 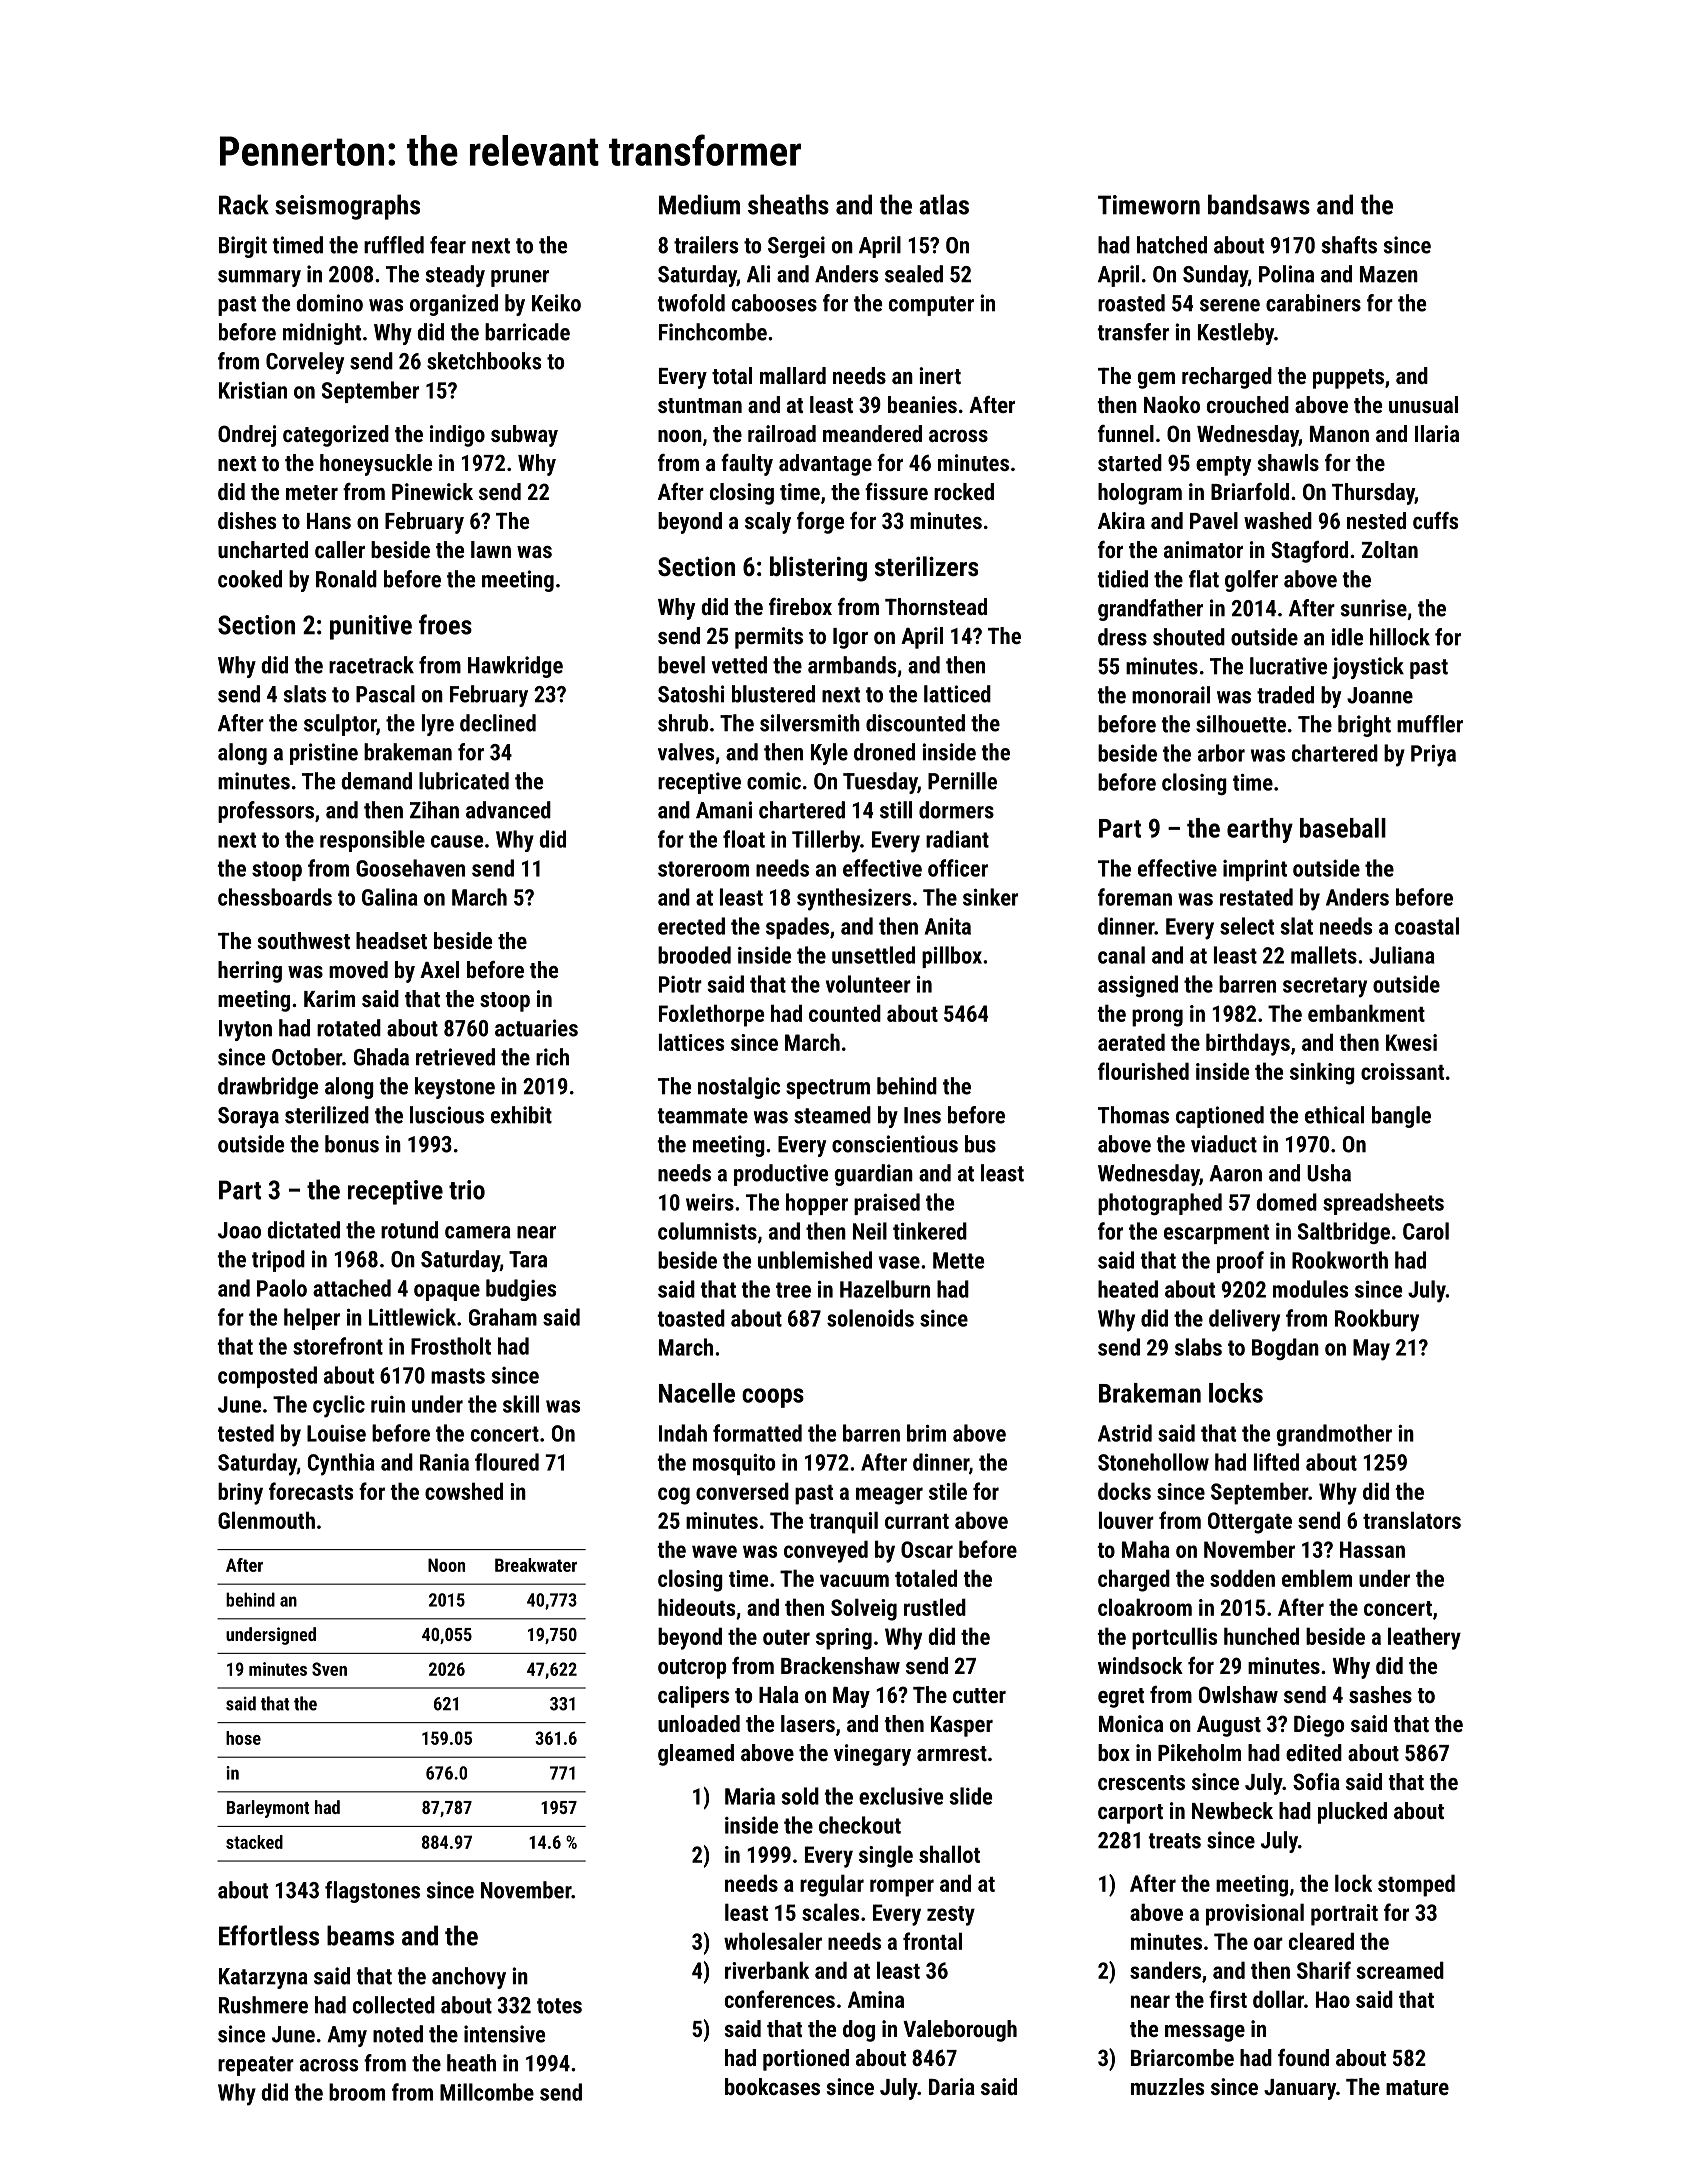 What do you see at coordinates (341, 1464) in the screenshot?
I see `Cynthia` at bounding box center [341, 1464].
